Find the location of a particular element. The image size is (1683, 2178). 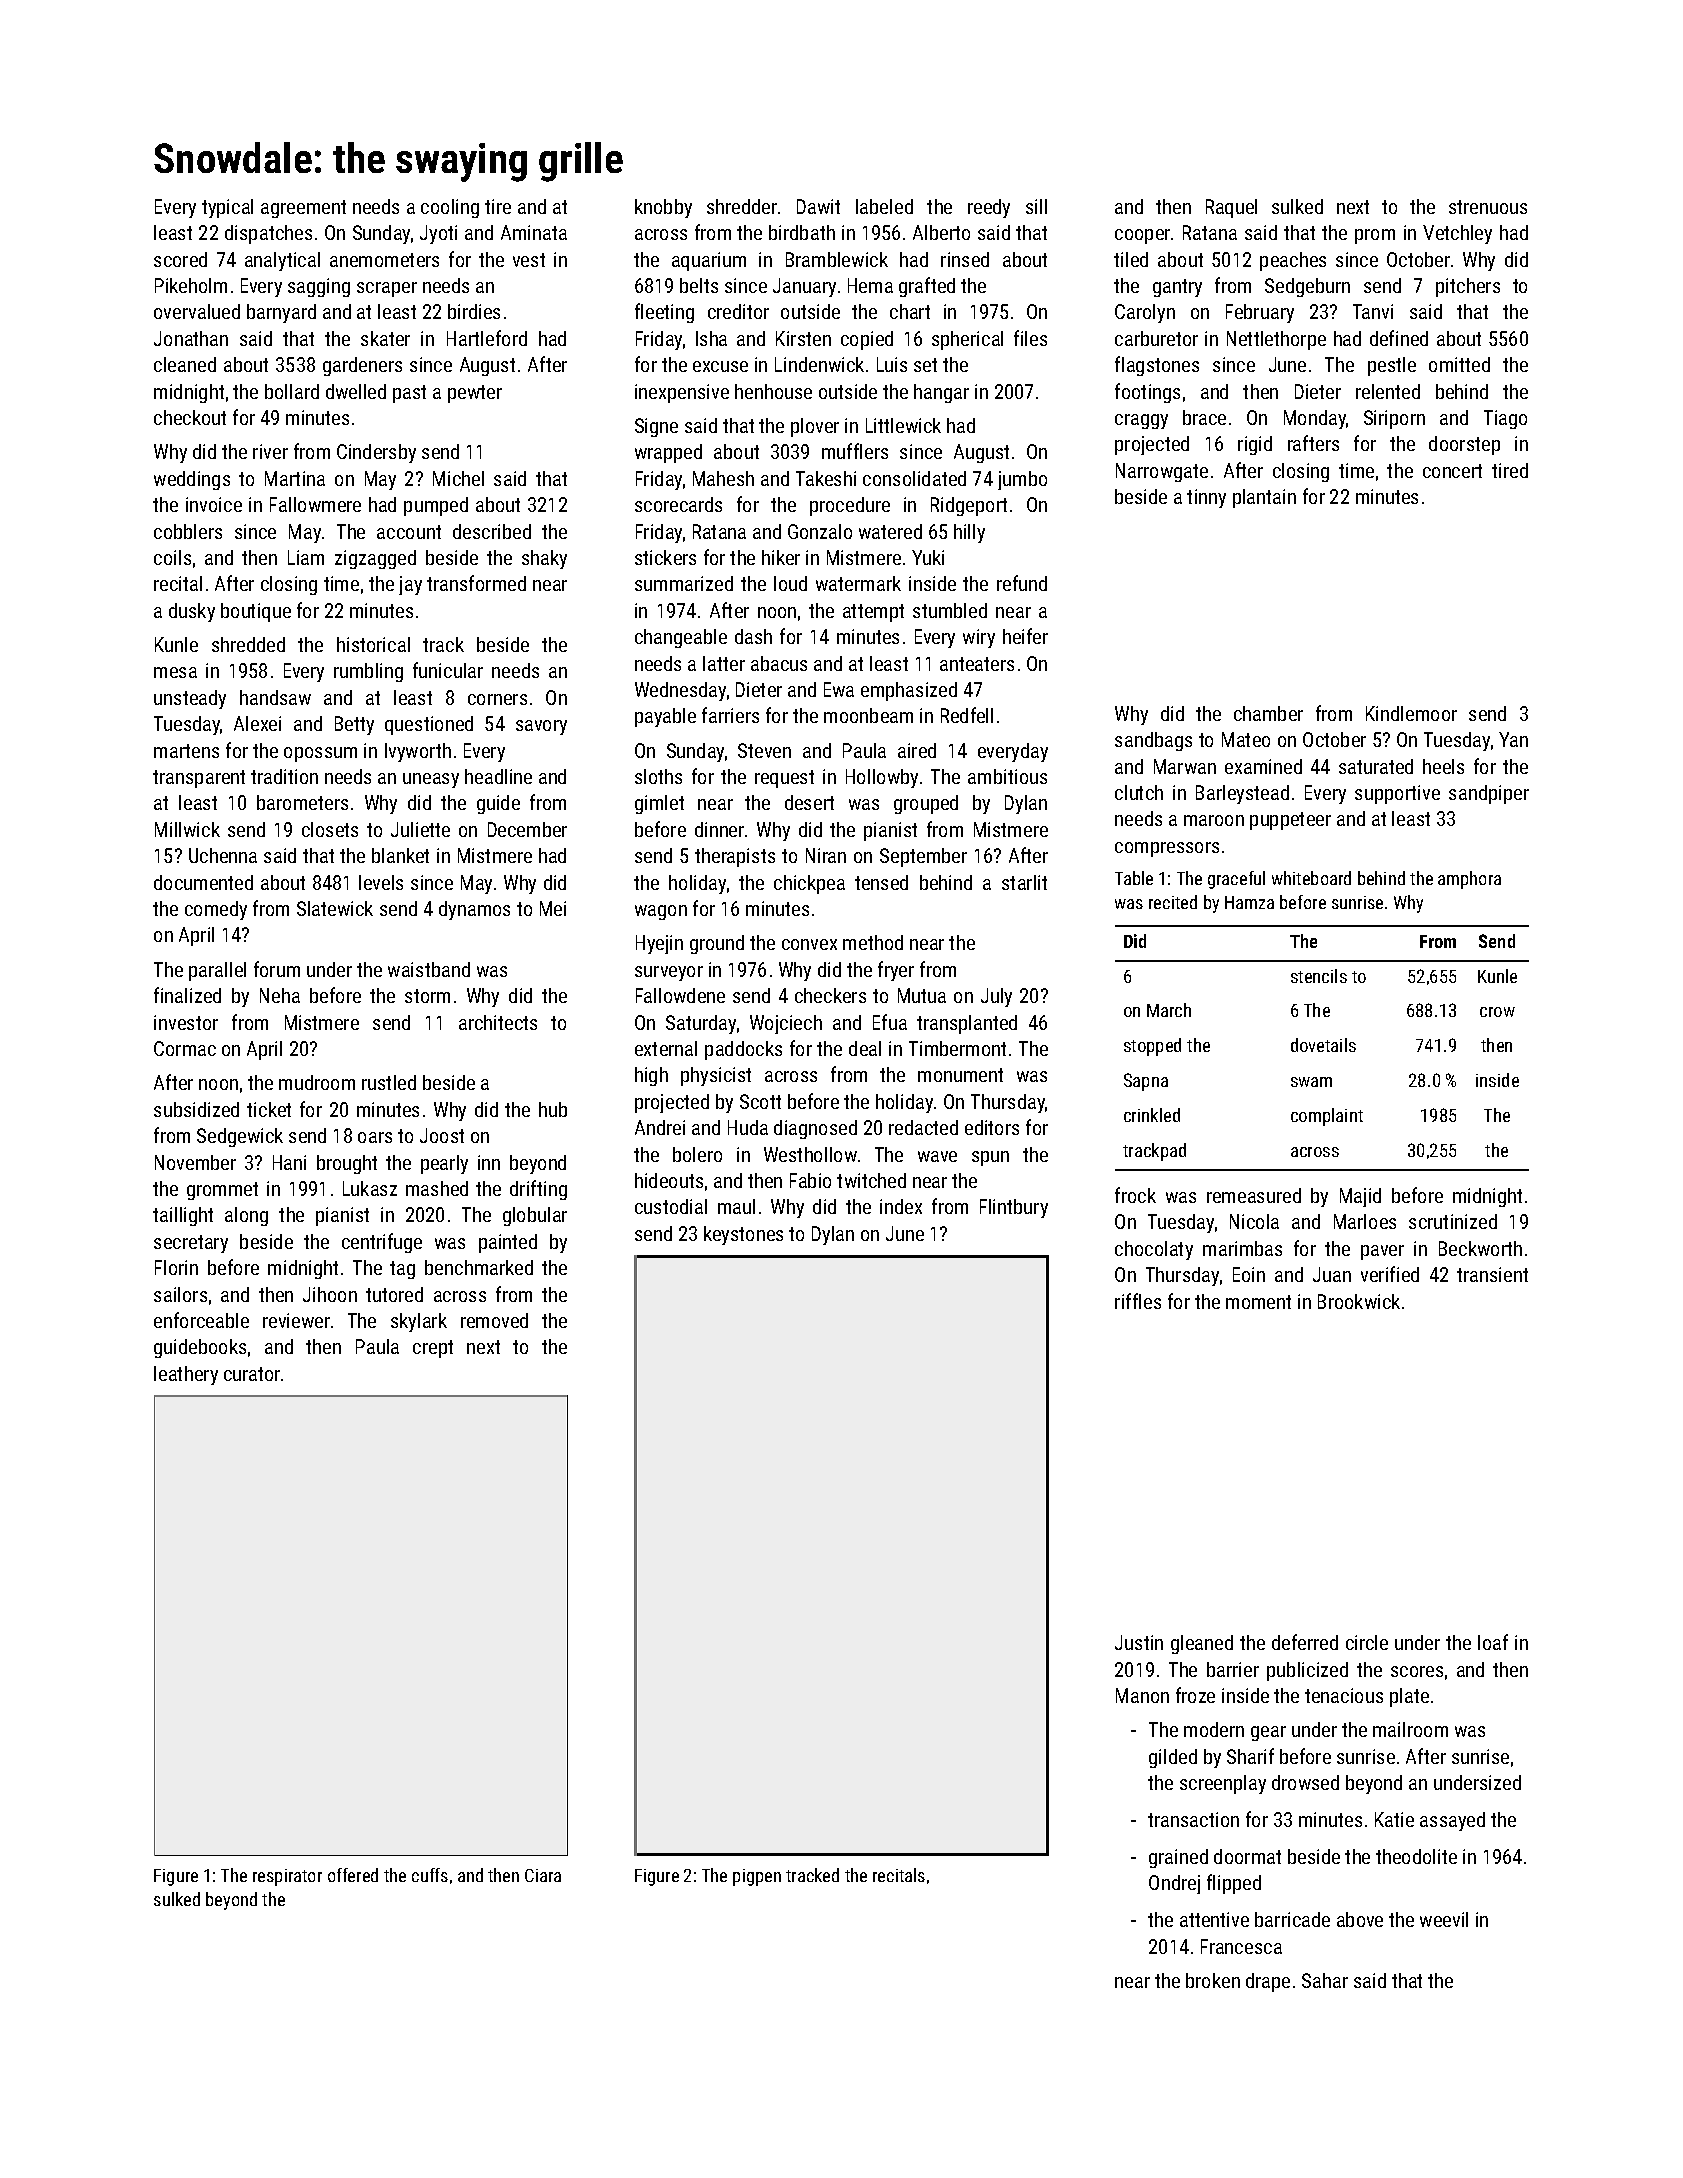

redacted is located at coordinates (923, 1127).
